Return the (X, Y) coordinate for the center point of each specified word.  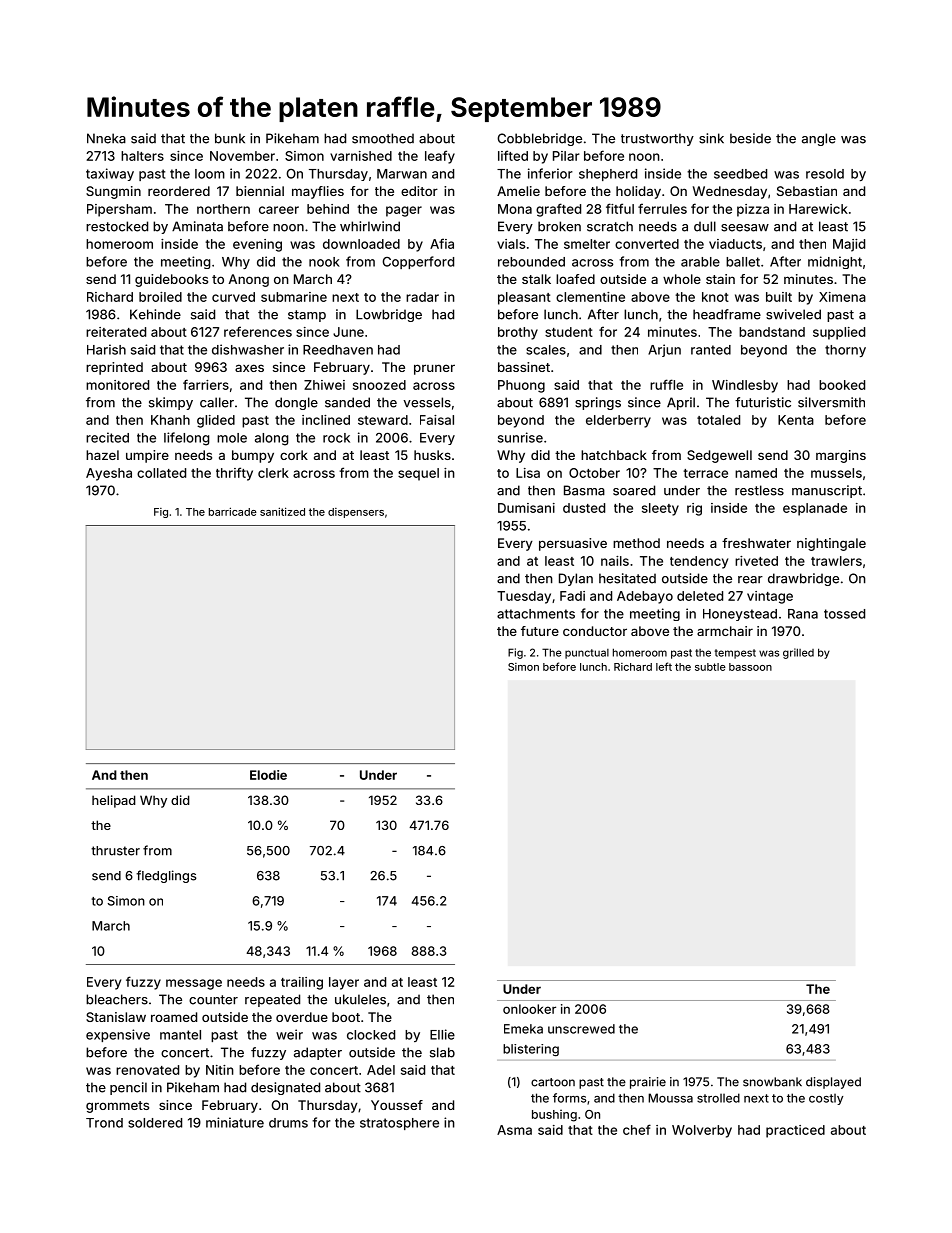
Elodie (268, 775)
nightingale (831, 544)
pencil (128, 1088)
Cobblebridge (539, 139)
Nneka (106, 138)
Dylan (576, 579)
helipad (114, 801)
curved (233, 297)
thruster (115, 851)
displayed (833, 1083)
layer (344, 983)
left (664, 666)
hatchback (614, 455)
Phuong (521, 386)
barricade (233, 511)
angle (819, 139)
